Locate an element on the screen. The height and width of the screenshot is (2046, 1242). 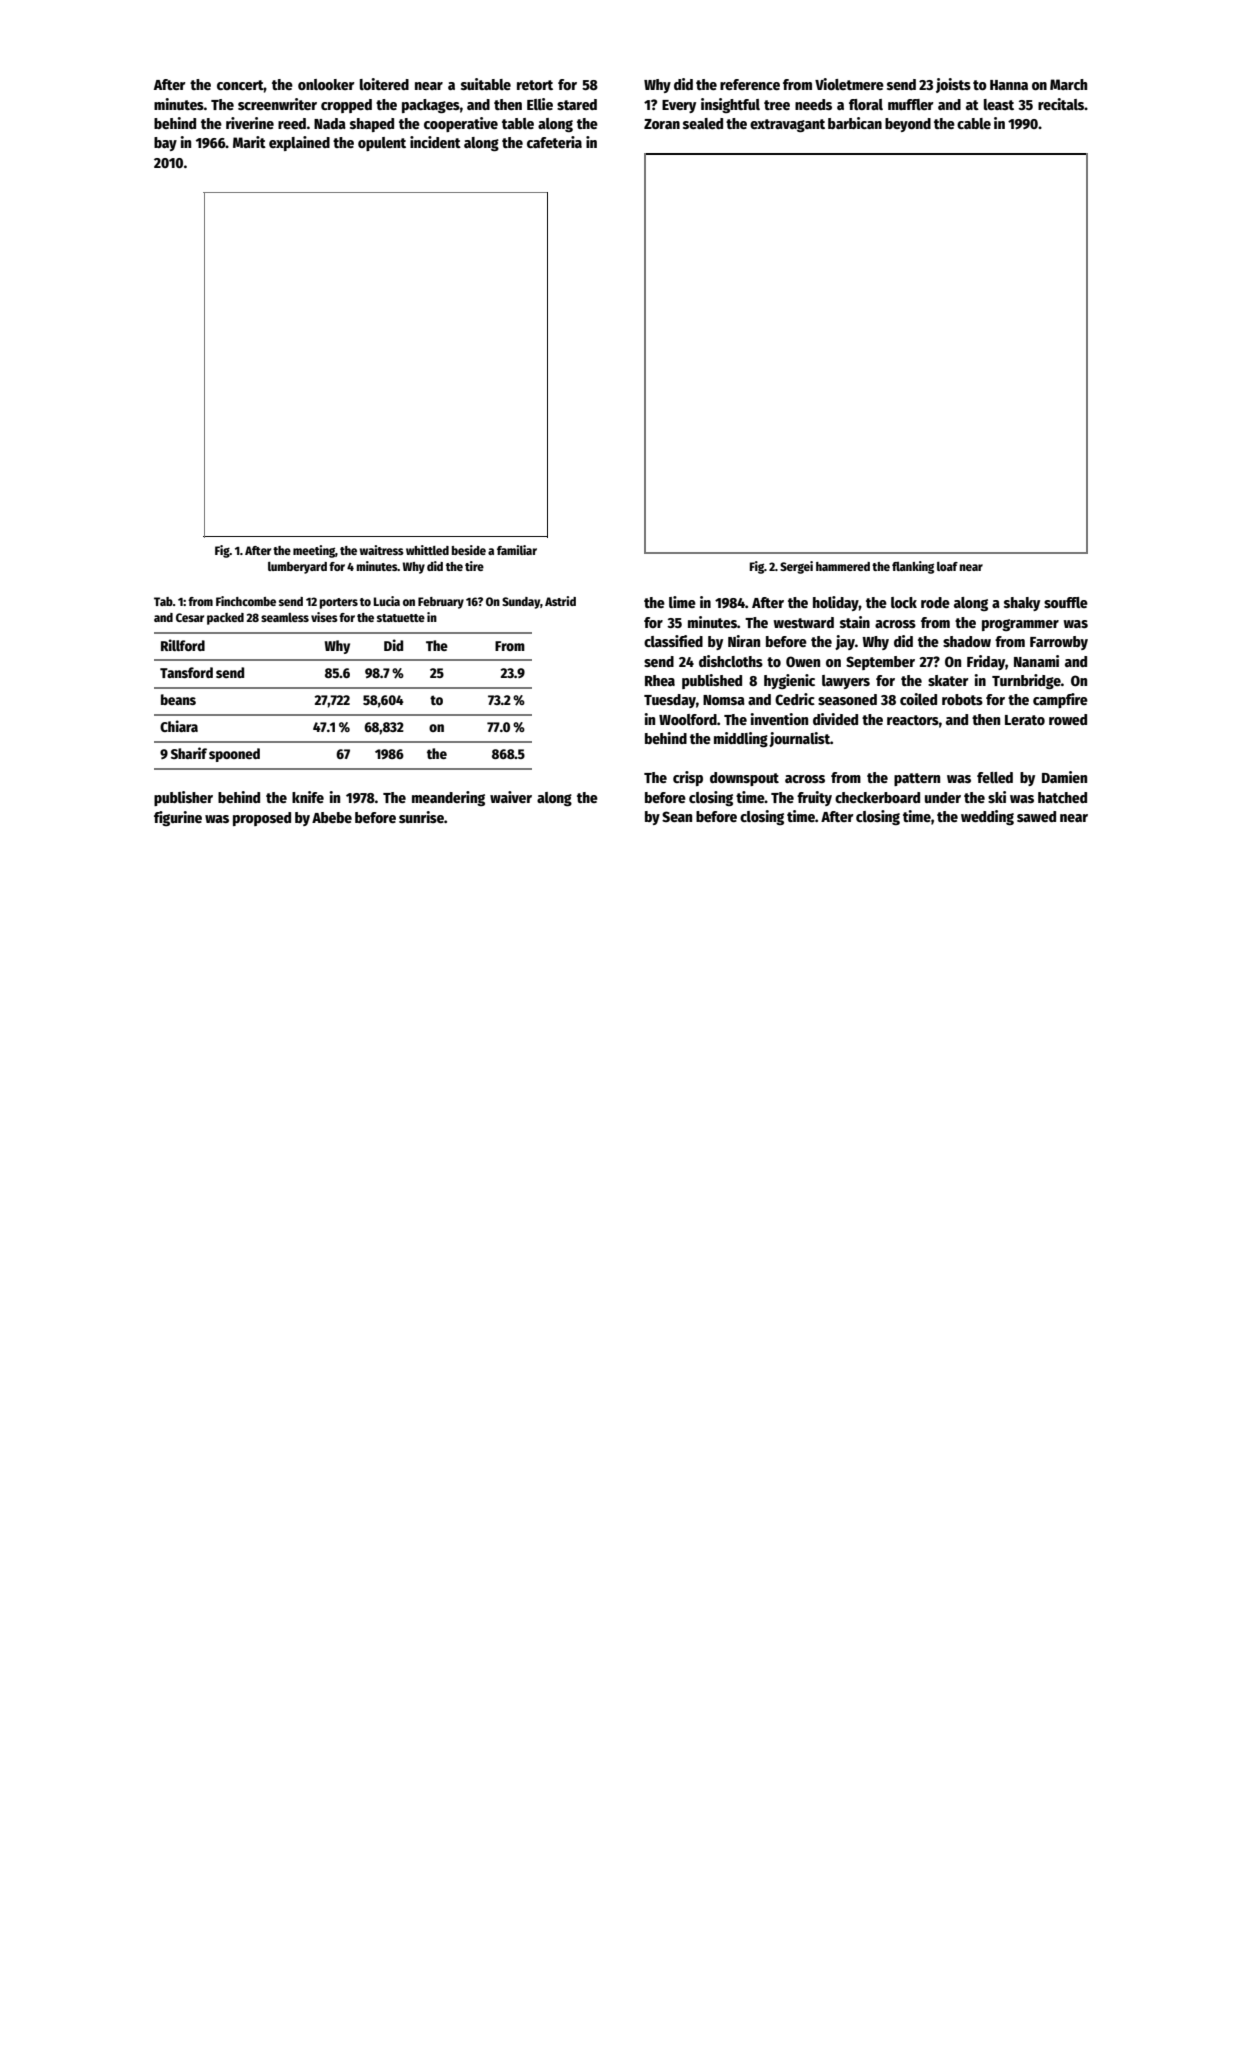
waitress is located at coordinates (382, 550).
